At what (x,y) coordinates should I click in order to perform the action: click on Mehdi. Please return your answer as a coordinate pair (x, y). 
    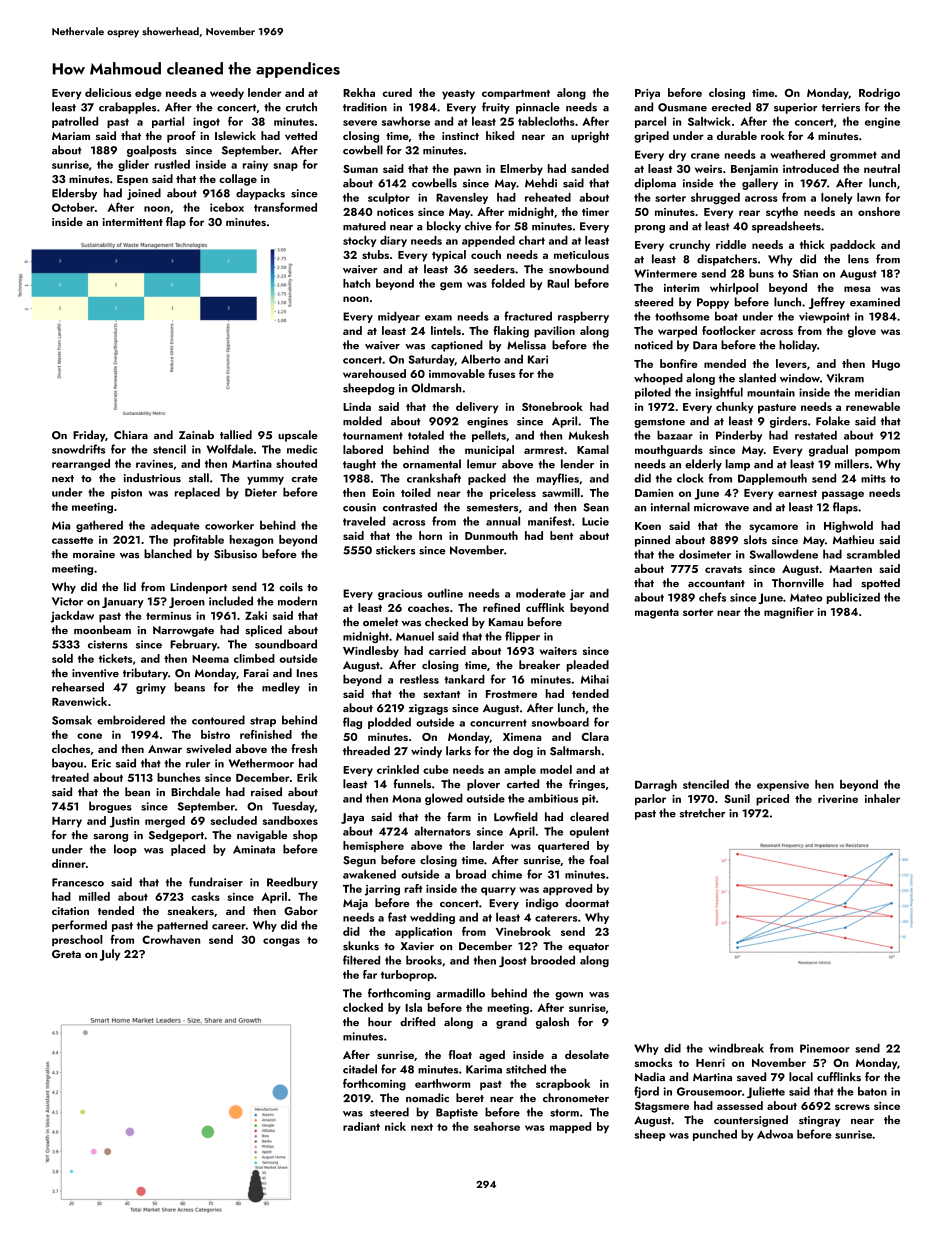
    Looking at the image, I should click on (541, 183).
